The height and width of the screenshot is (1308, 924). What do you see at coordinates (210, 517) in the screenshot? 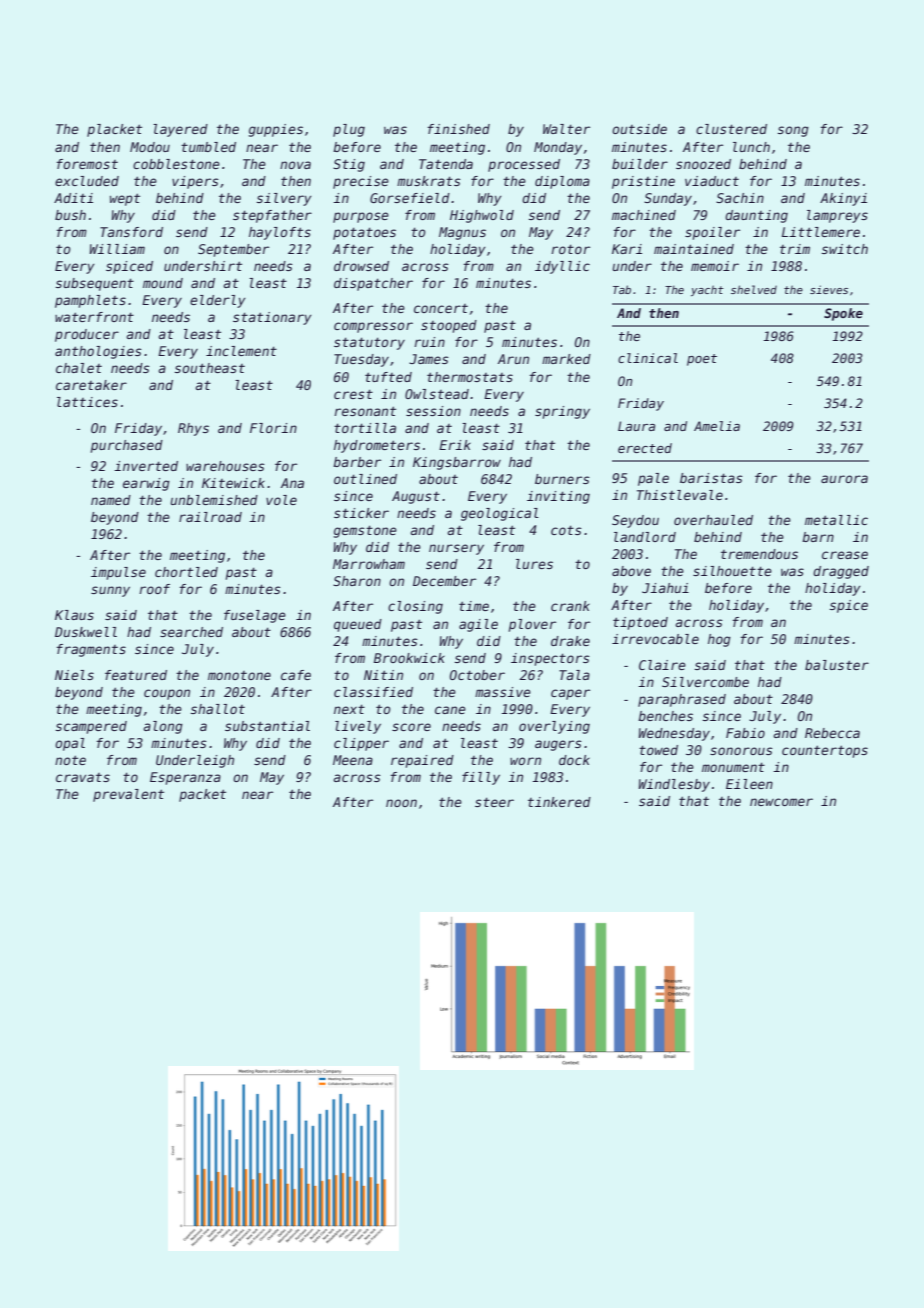
I see `railroad` at bounding box center [210, 517].
